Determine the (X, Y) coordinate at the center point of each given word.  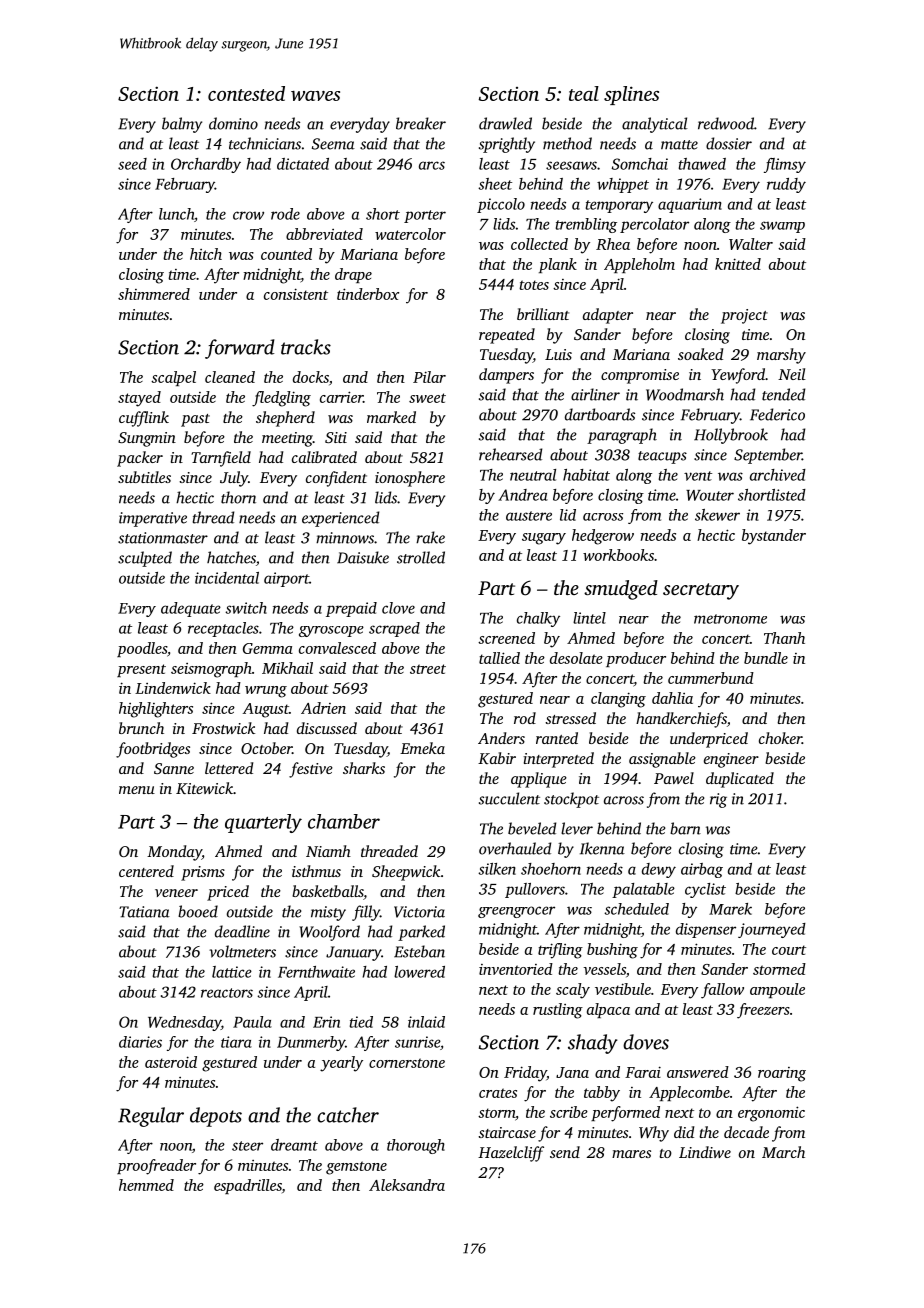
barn (685, 828)
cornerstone (407, 1063)
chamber (344, 821)
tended (783, 394)
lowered (419, 972)
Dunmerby (311, 1043)
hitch (206, 254)
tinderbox (368, 294)
